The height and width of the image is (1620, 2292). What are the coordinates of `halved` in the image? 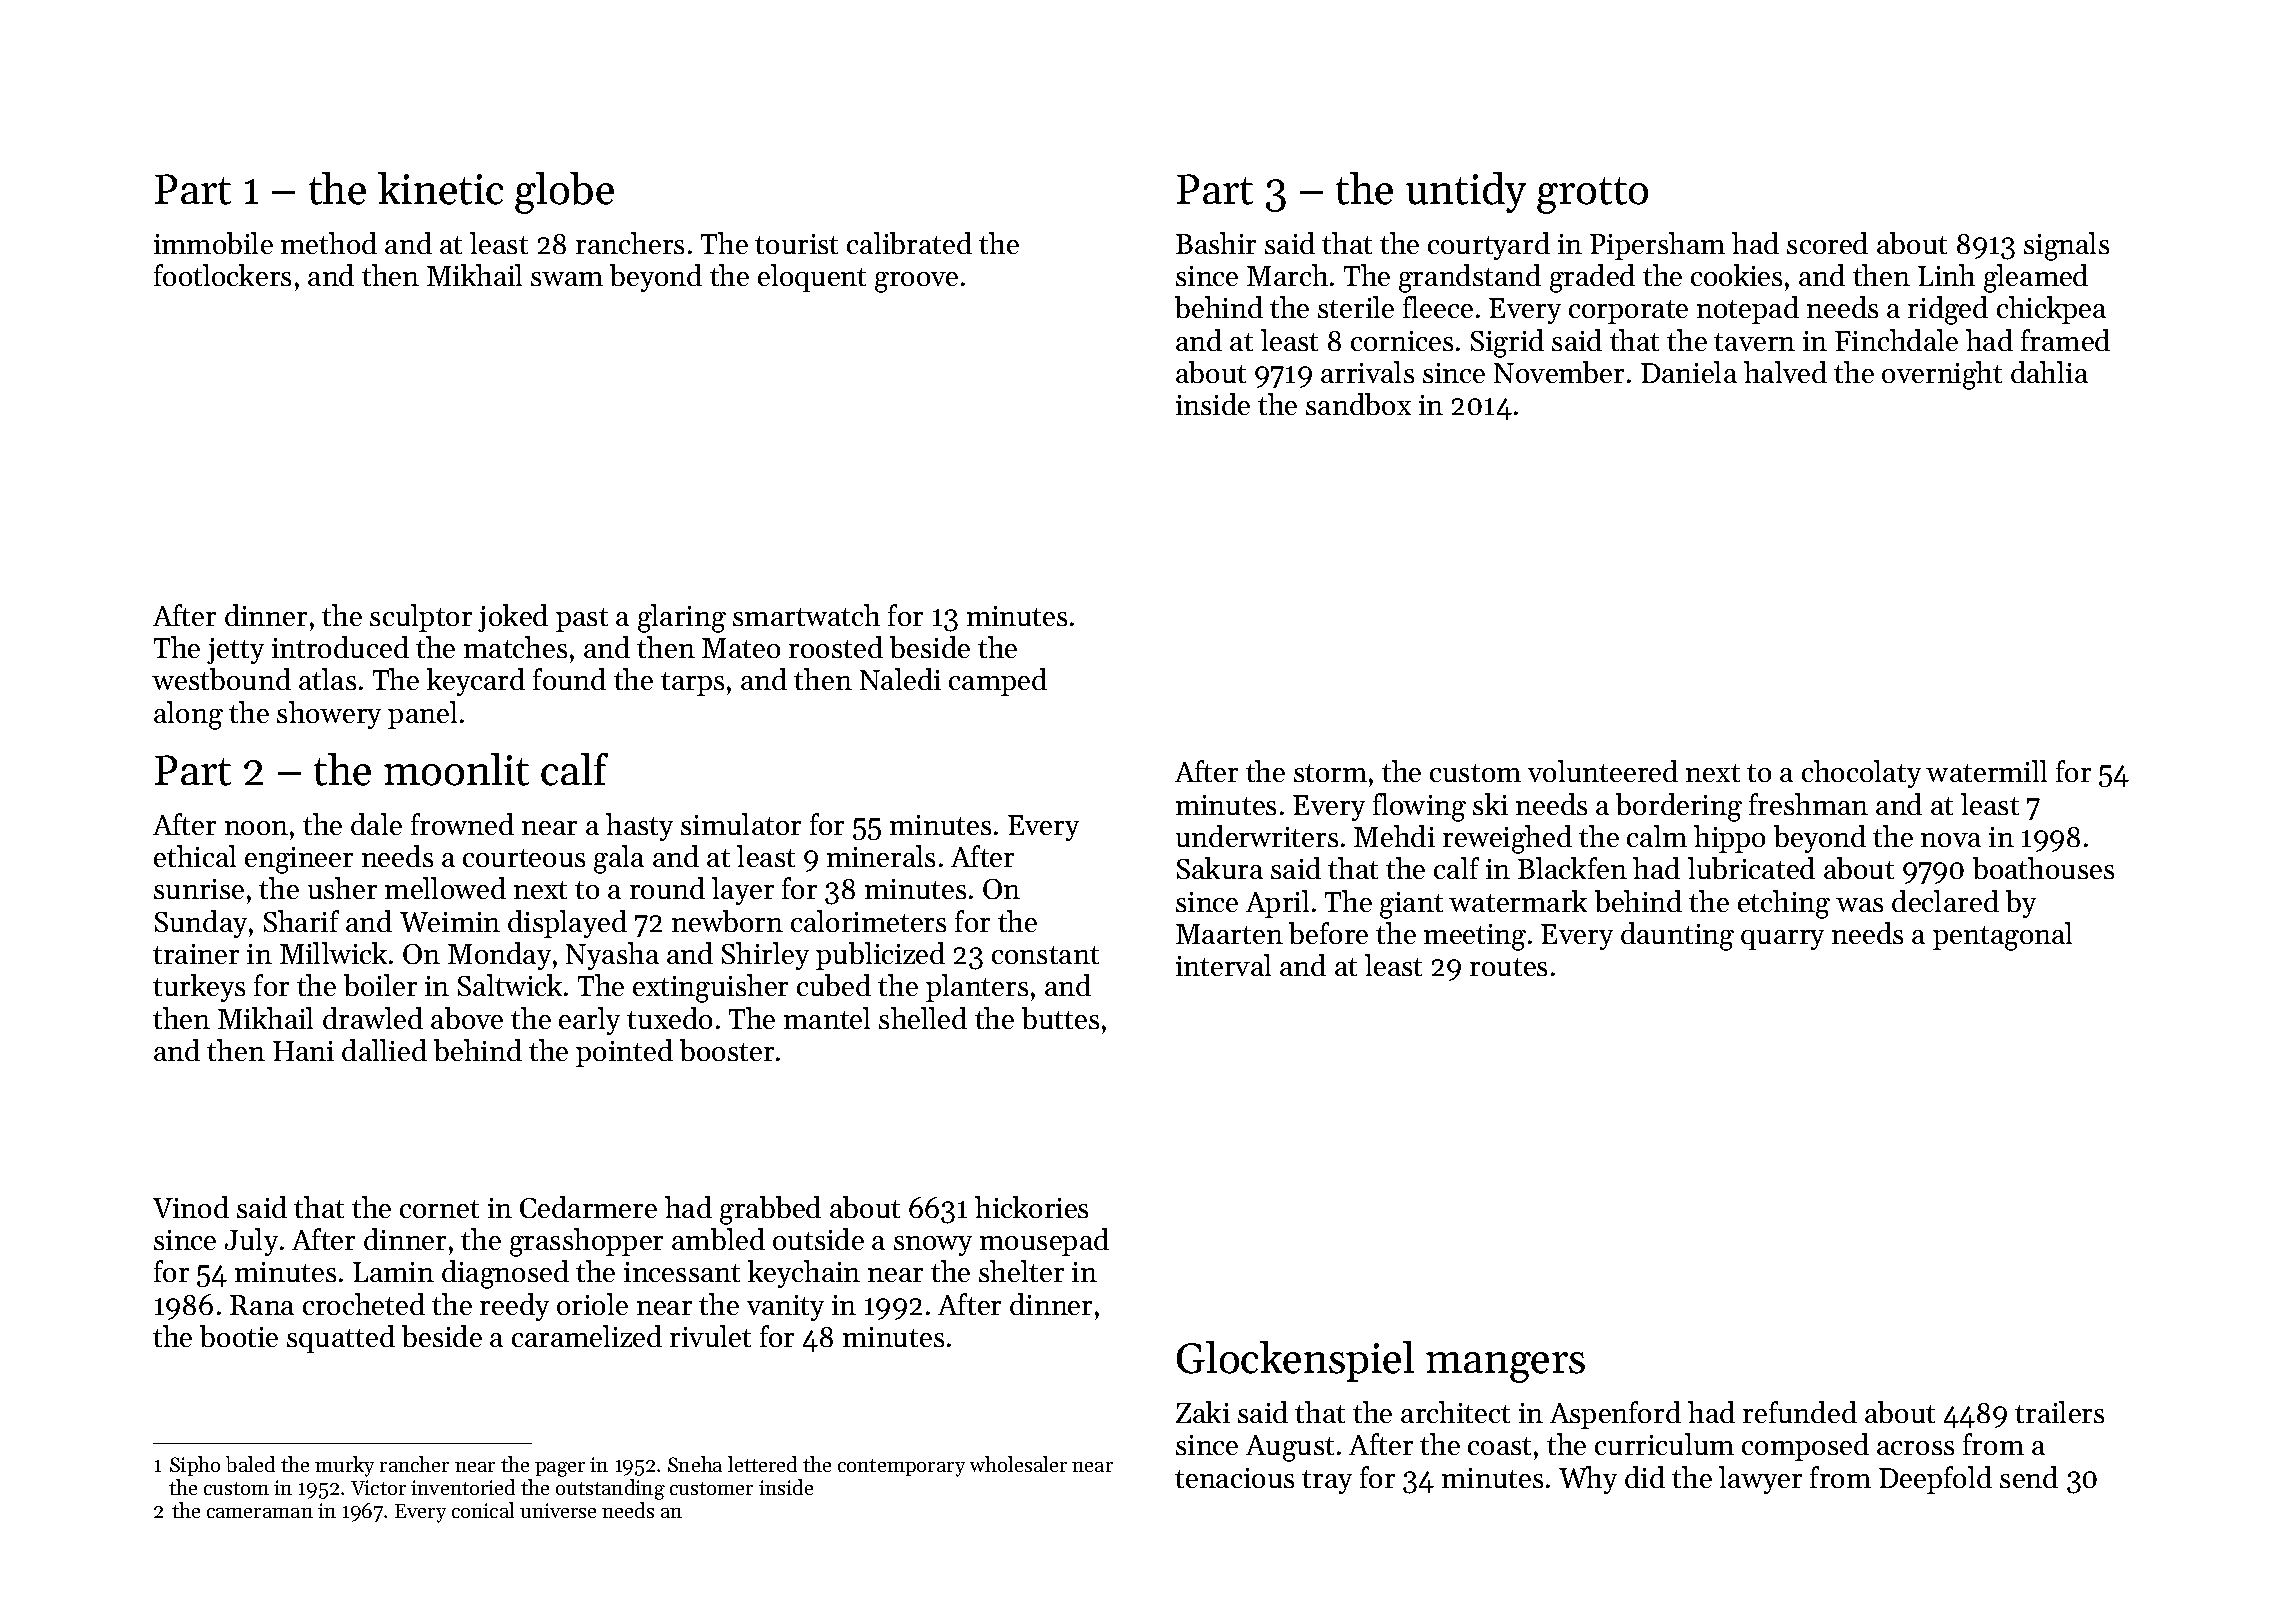 It's located at (1785, 372).
